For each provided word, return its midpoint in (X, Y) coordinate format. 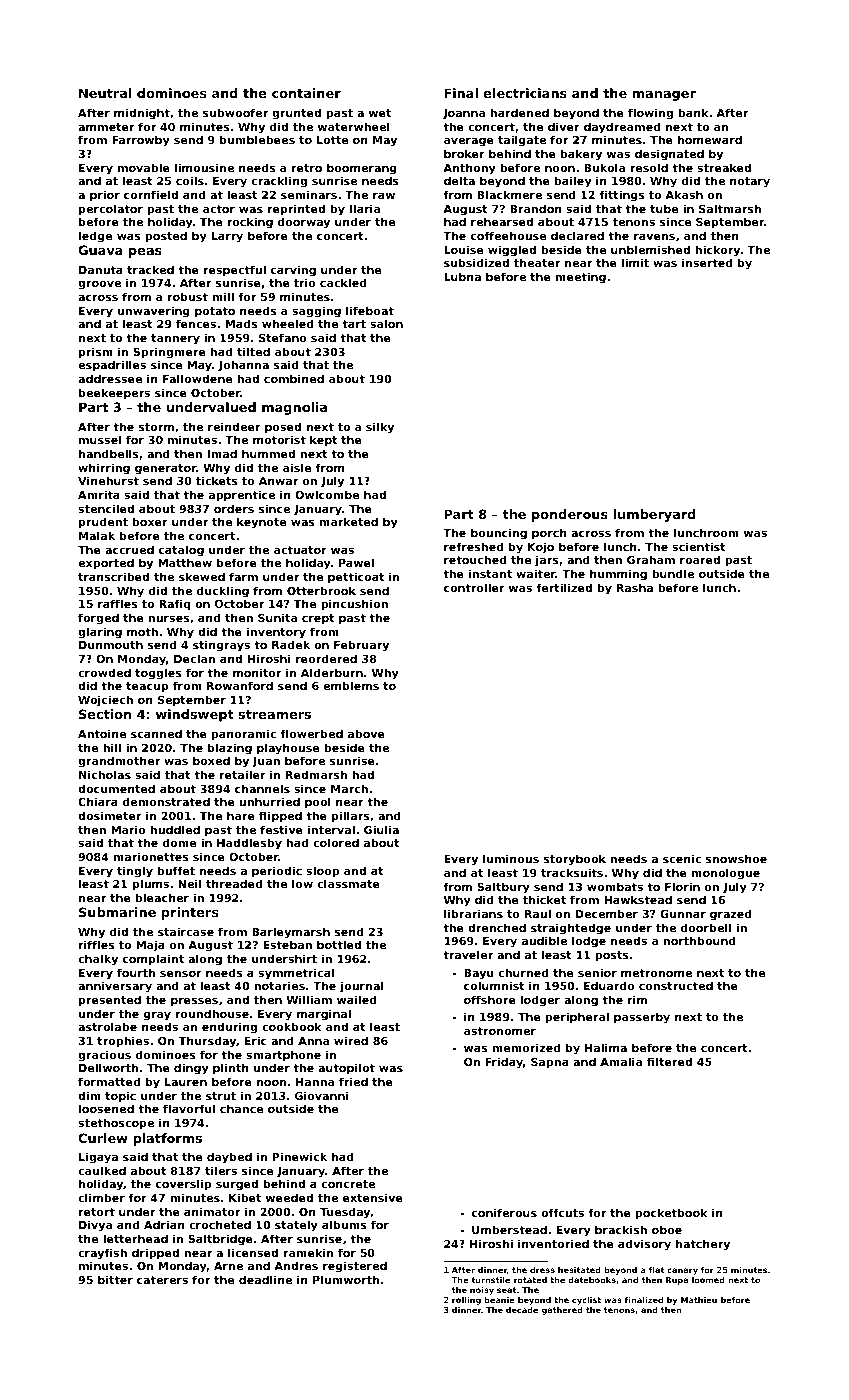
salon (386, 323)
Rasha (635, 587)
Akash (684, 194)
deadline (265, 1279)
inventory (276, 633)
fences (196, 323)
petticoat (356, 578)
